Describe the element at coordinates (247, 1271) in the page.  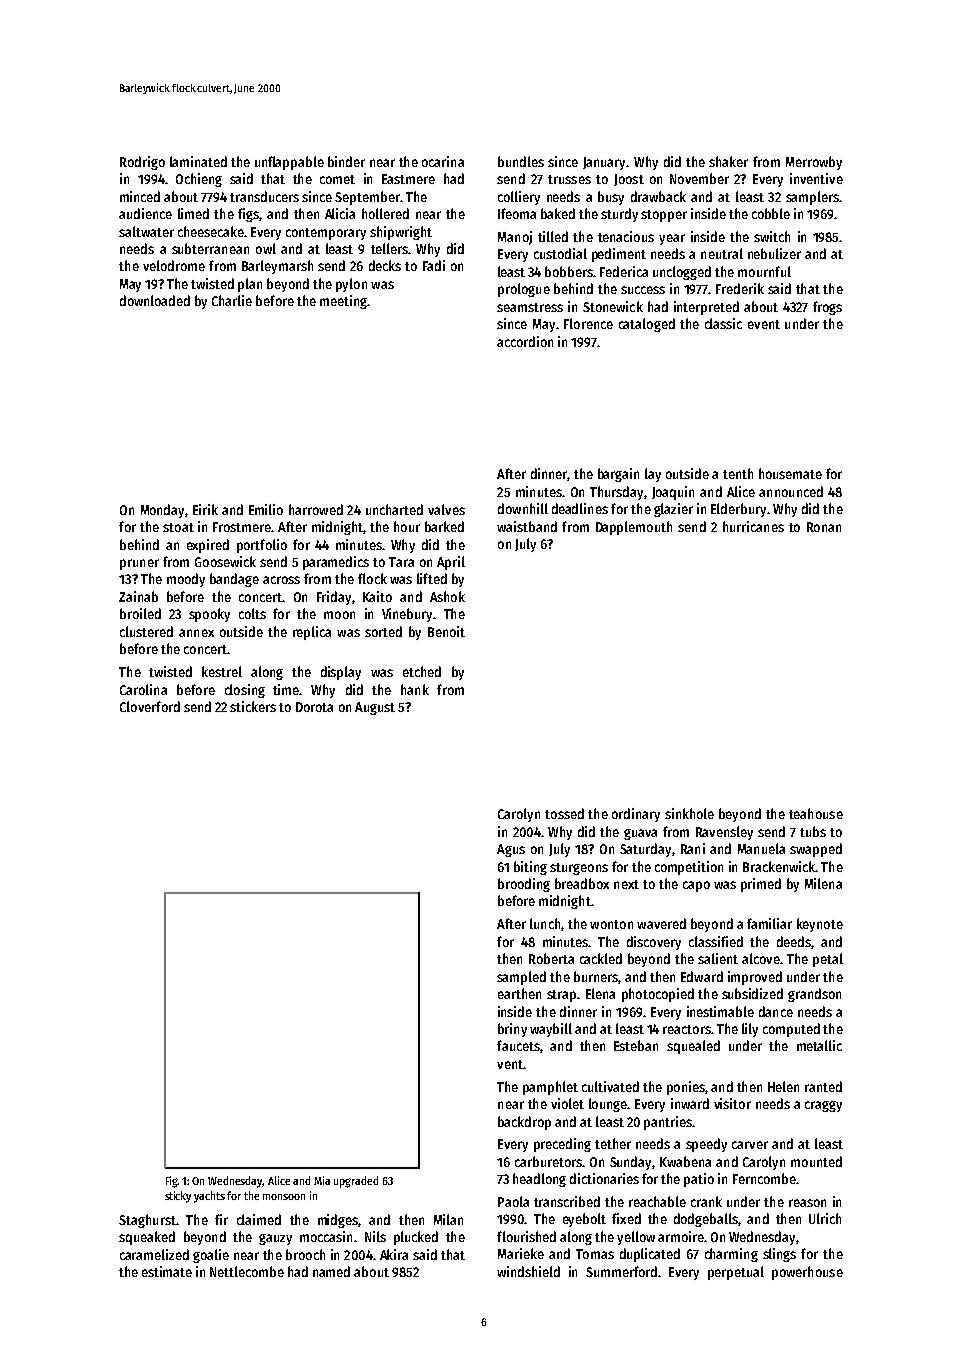
I see `Nettlecombe` at that location.
